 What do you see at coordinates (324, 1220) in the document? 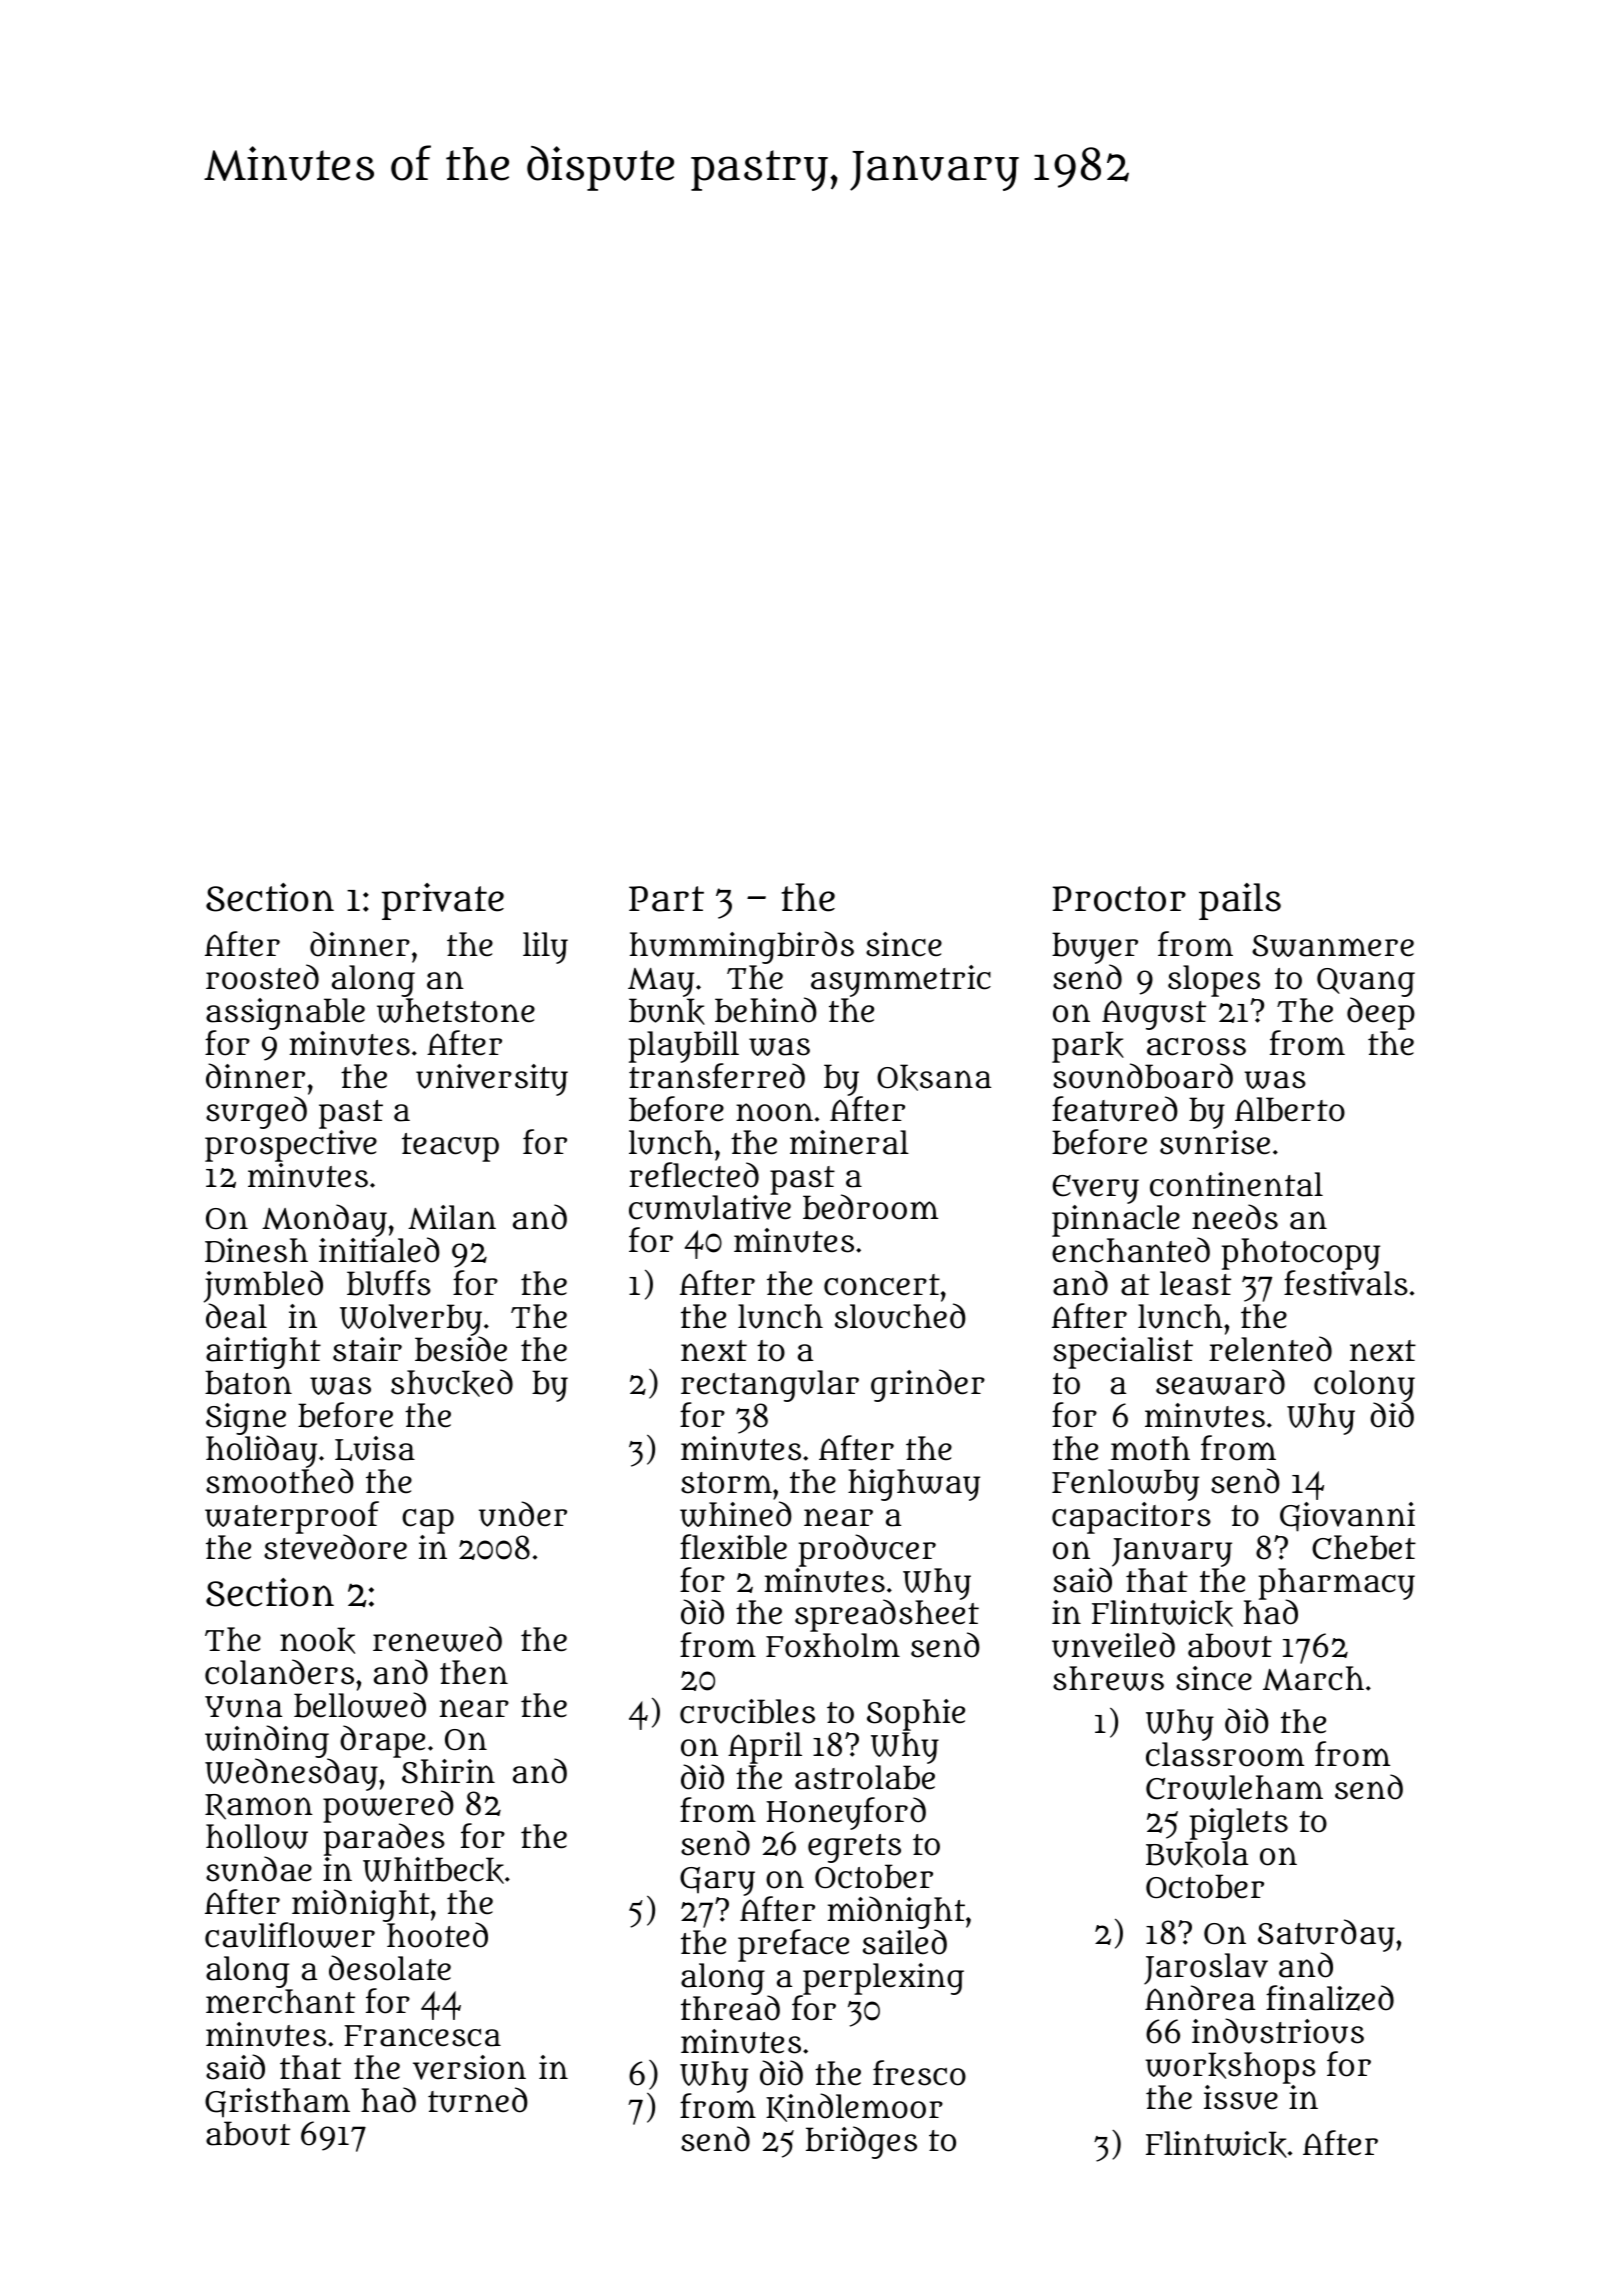
I see `Monday` at bounding box center [324, 1220].
